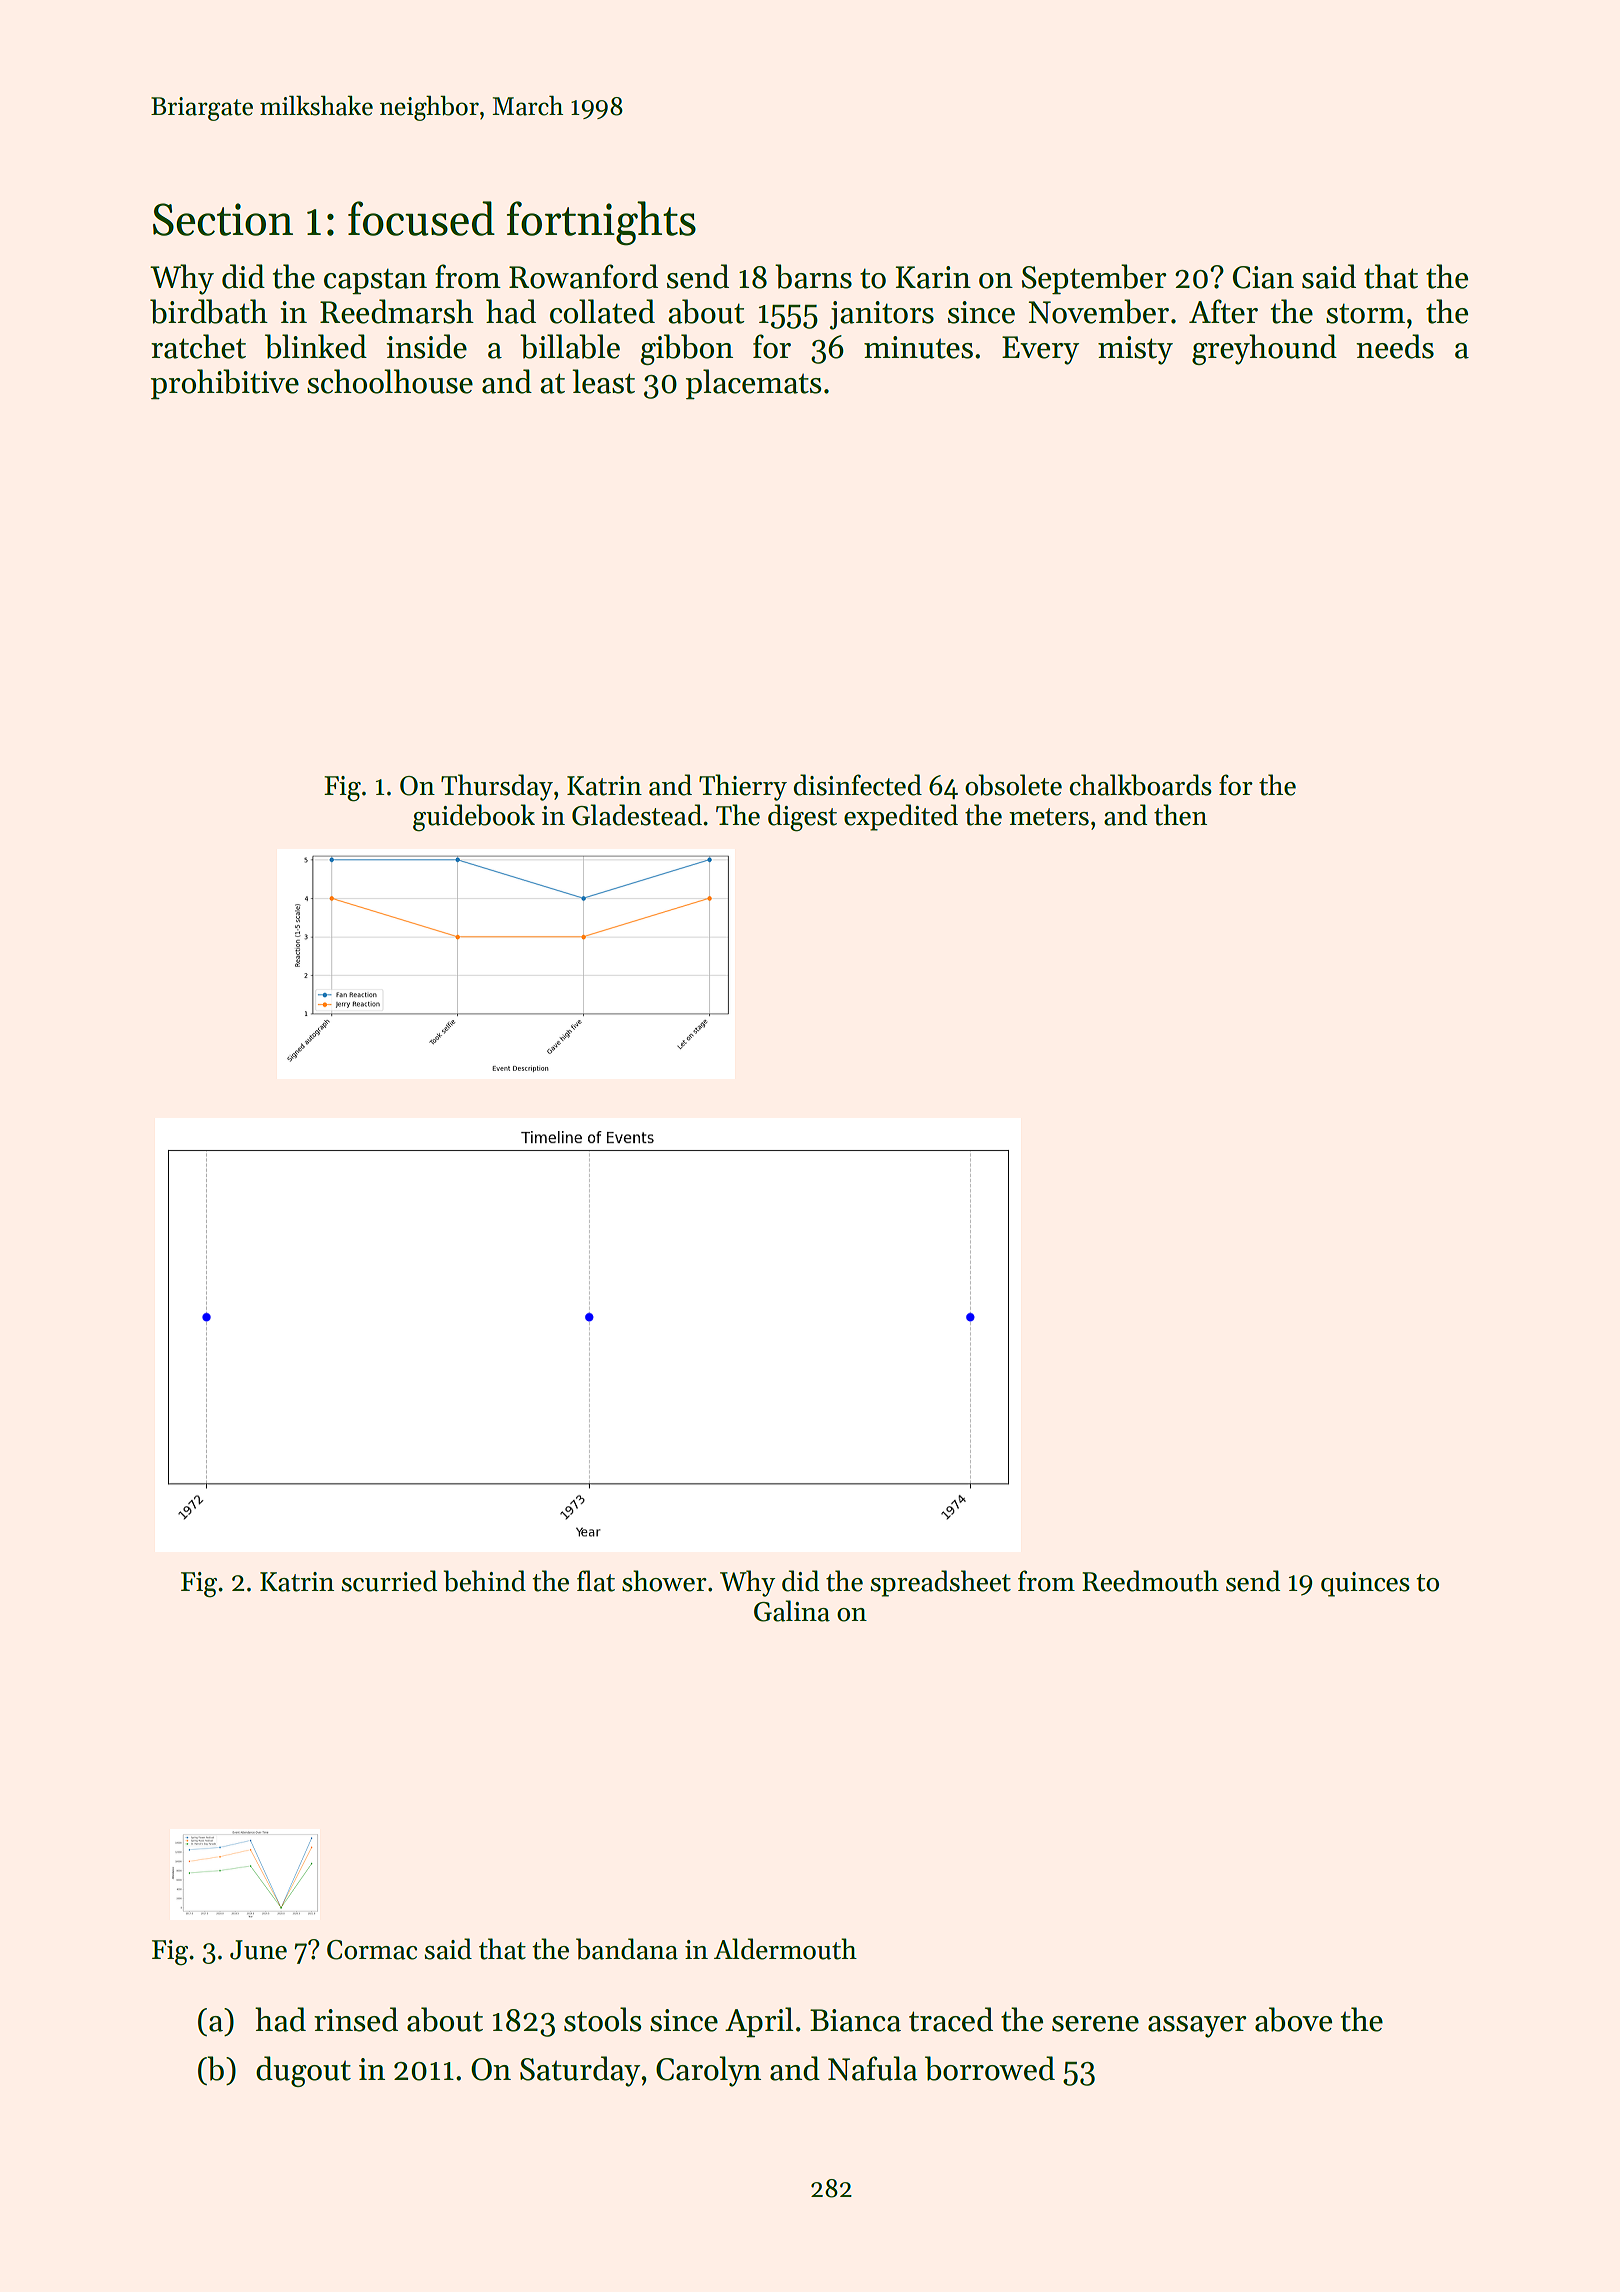  I want to click on scurried, so click(389, 1581).
